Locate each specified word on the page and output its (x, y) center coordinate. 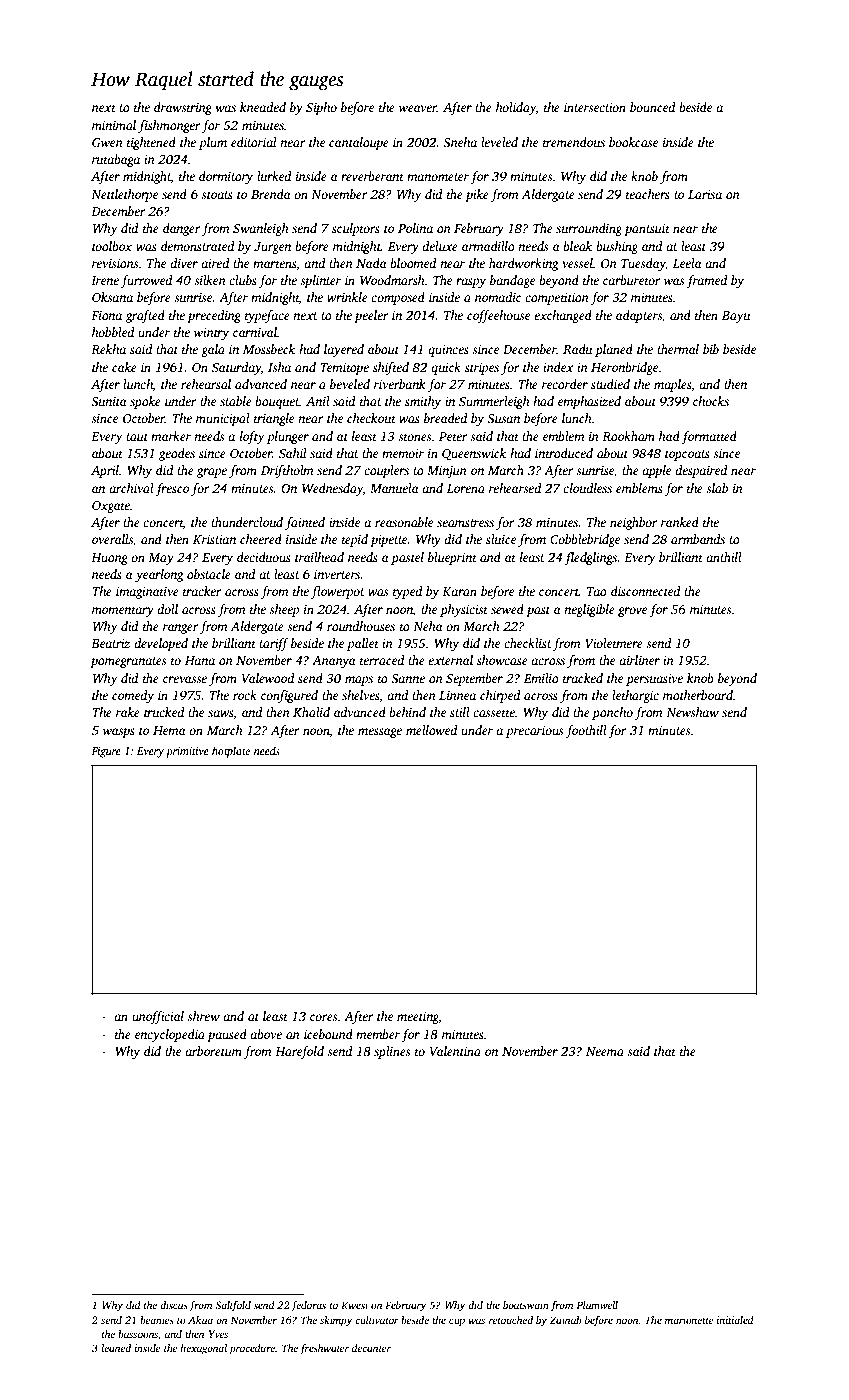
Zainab (566, 1320)
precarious (534, 732)
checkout (371, 418)
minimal (114, 125)
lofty (252, 437)
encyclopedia (170, 1035)
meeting (418, 1018)
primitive (187, 752)
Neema (605, 1051)
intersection (595, 107)
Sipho (321, 108)
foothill (586, 731)
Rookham (628, 436)
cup (457, 1322)
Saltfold (233, 1306)
